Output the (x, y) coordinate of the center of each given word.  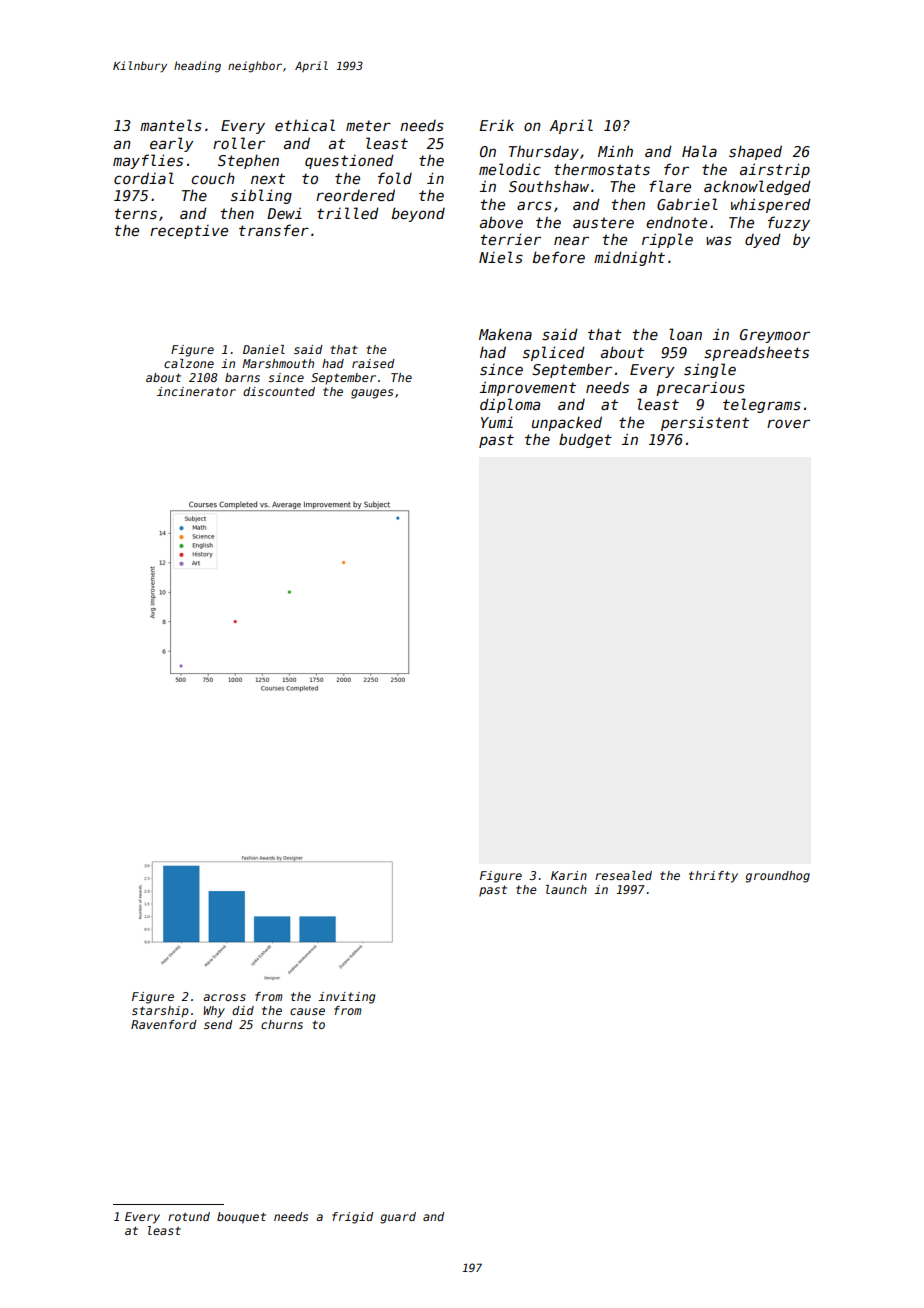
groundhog (777, 877)
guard (398, 1218)
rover (788, 423)
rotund (189, 1216)
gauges (372, 394)
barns (242, 377)
